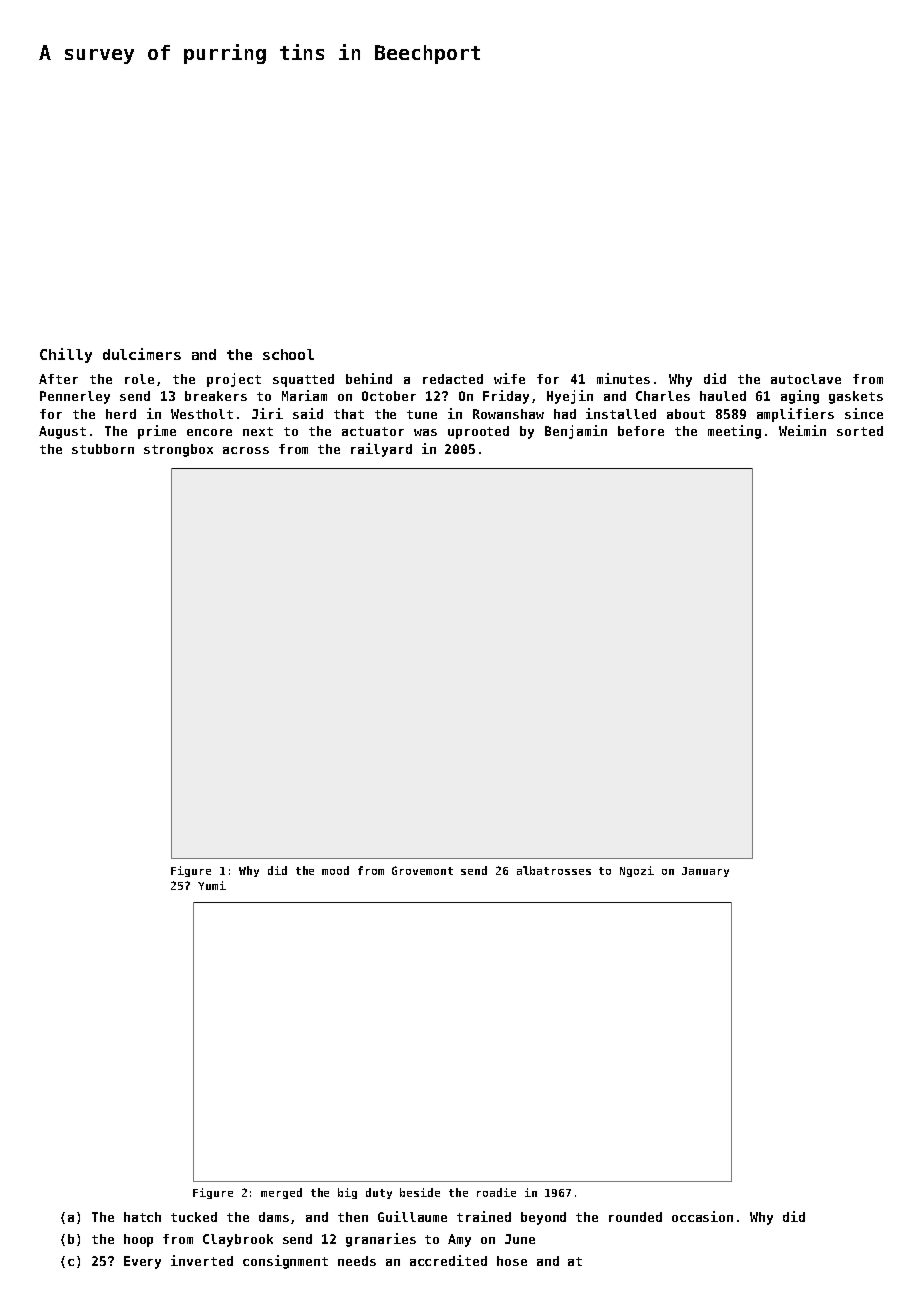 This screenshot has width=924, height=1308. Describe the element at coordinates (285, 1262) in the screenshot. I see `consignment` at that location.
